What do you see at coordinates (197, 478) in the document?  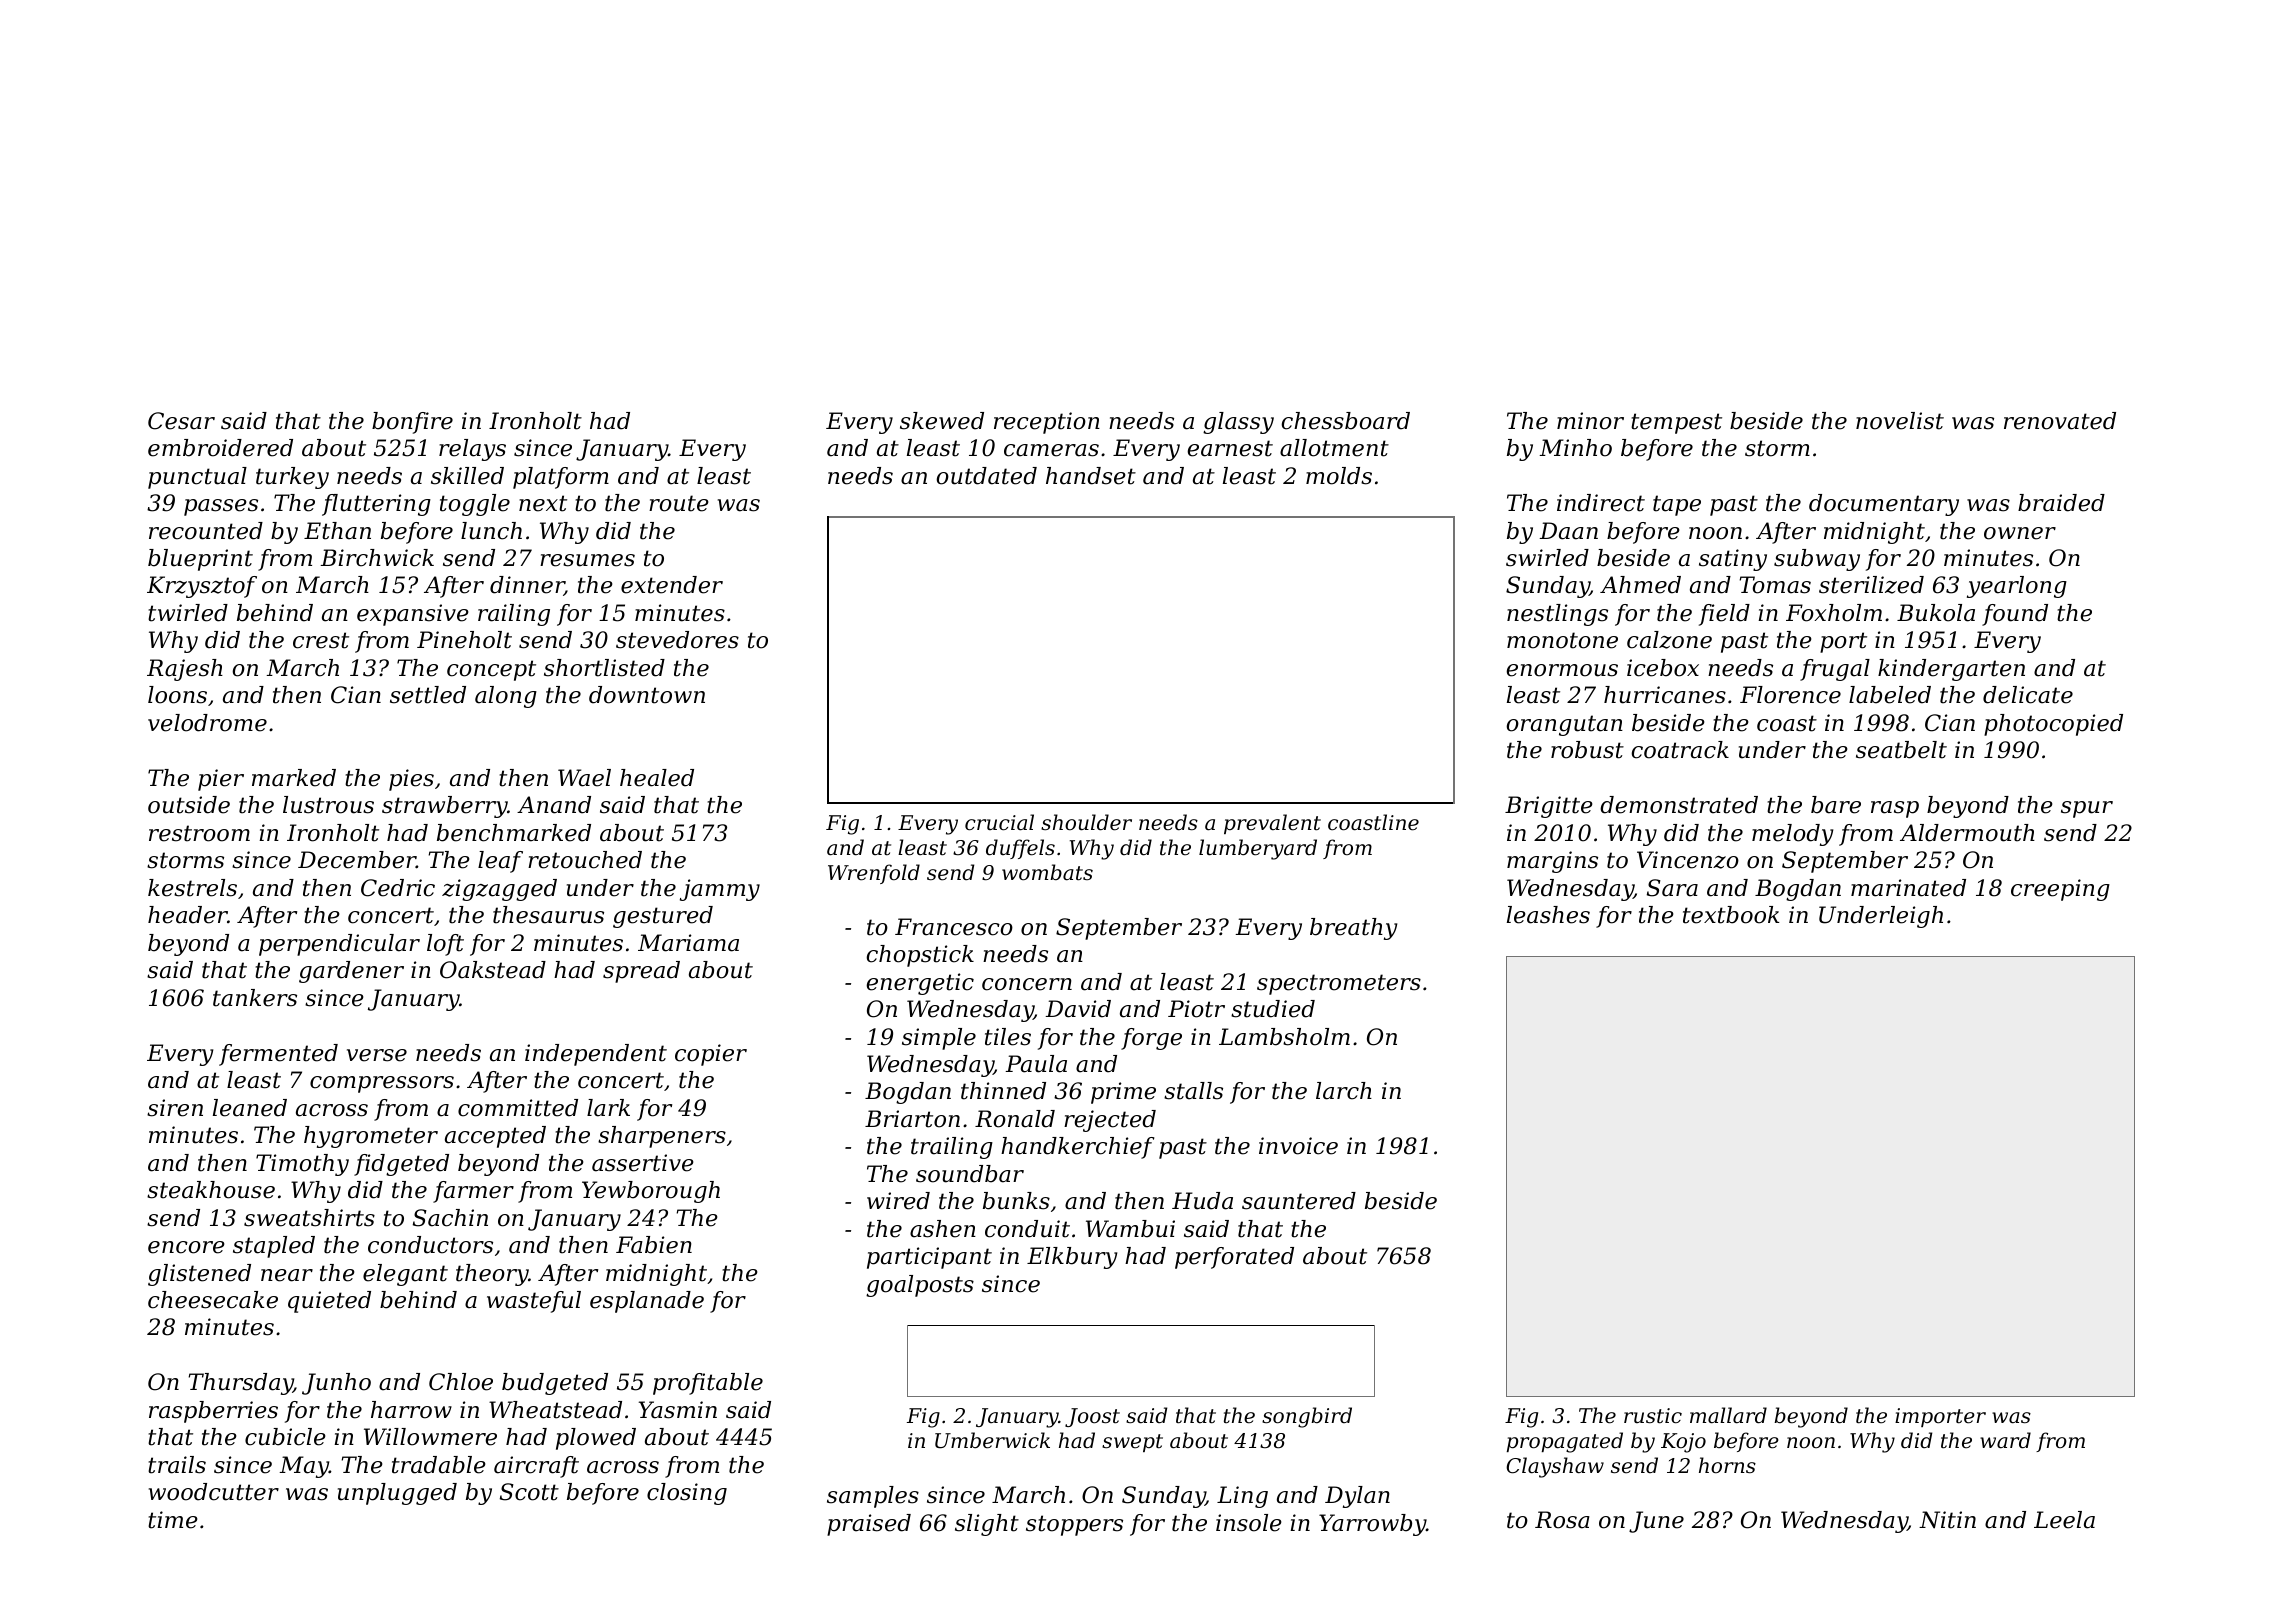 I see `punctual` at bounding box center [197, 478].
